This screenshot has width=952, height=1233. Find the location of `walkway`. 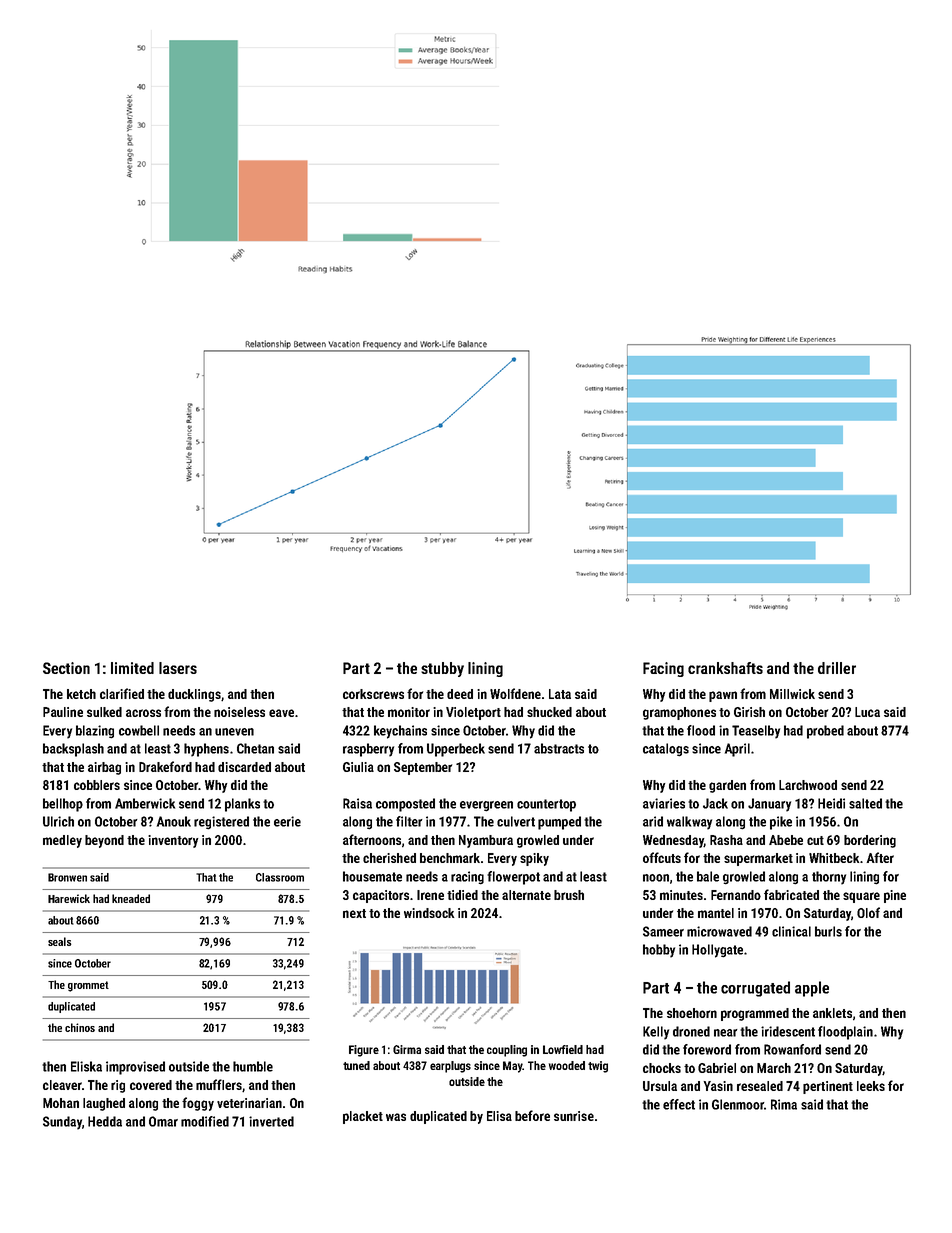

walkway is located at coordinates (689, 823).
